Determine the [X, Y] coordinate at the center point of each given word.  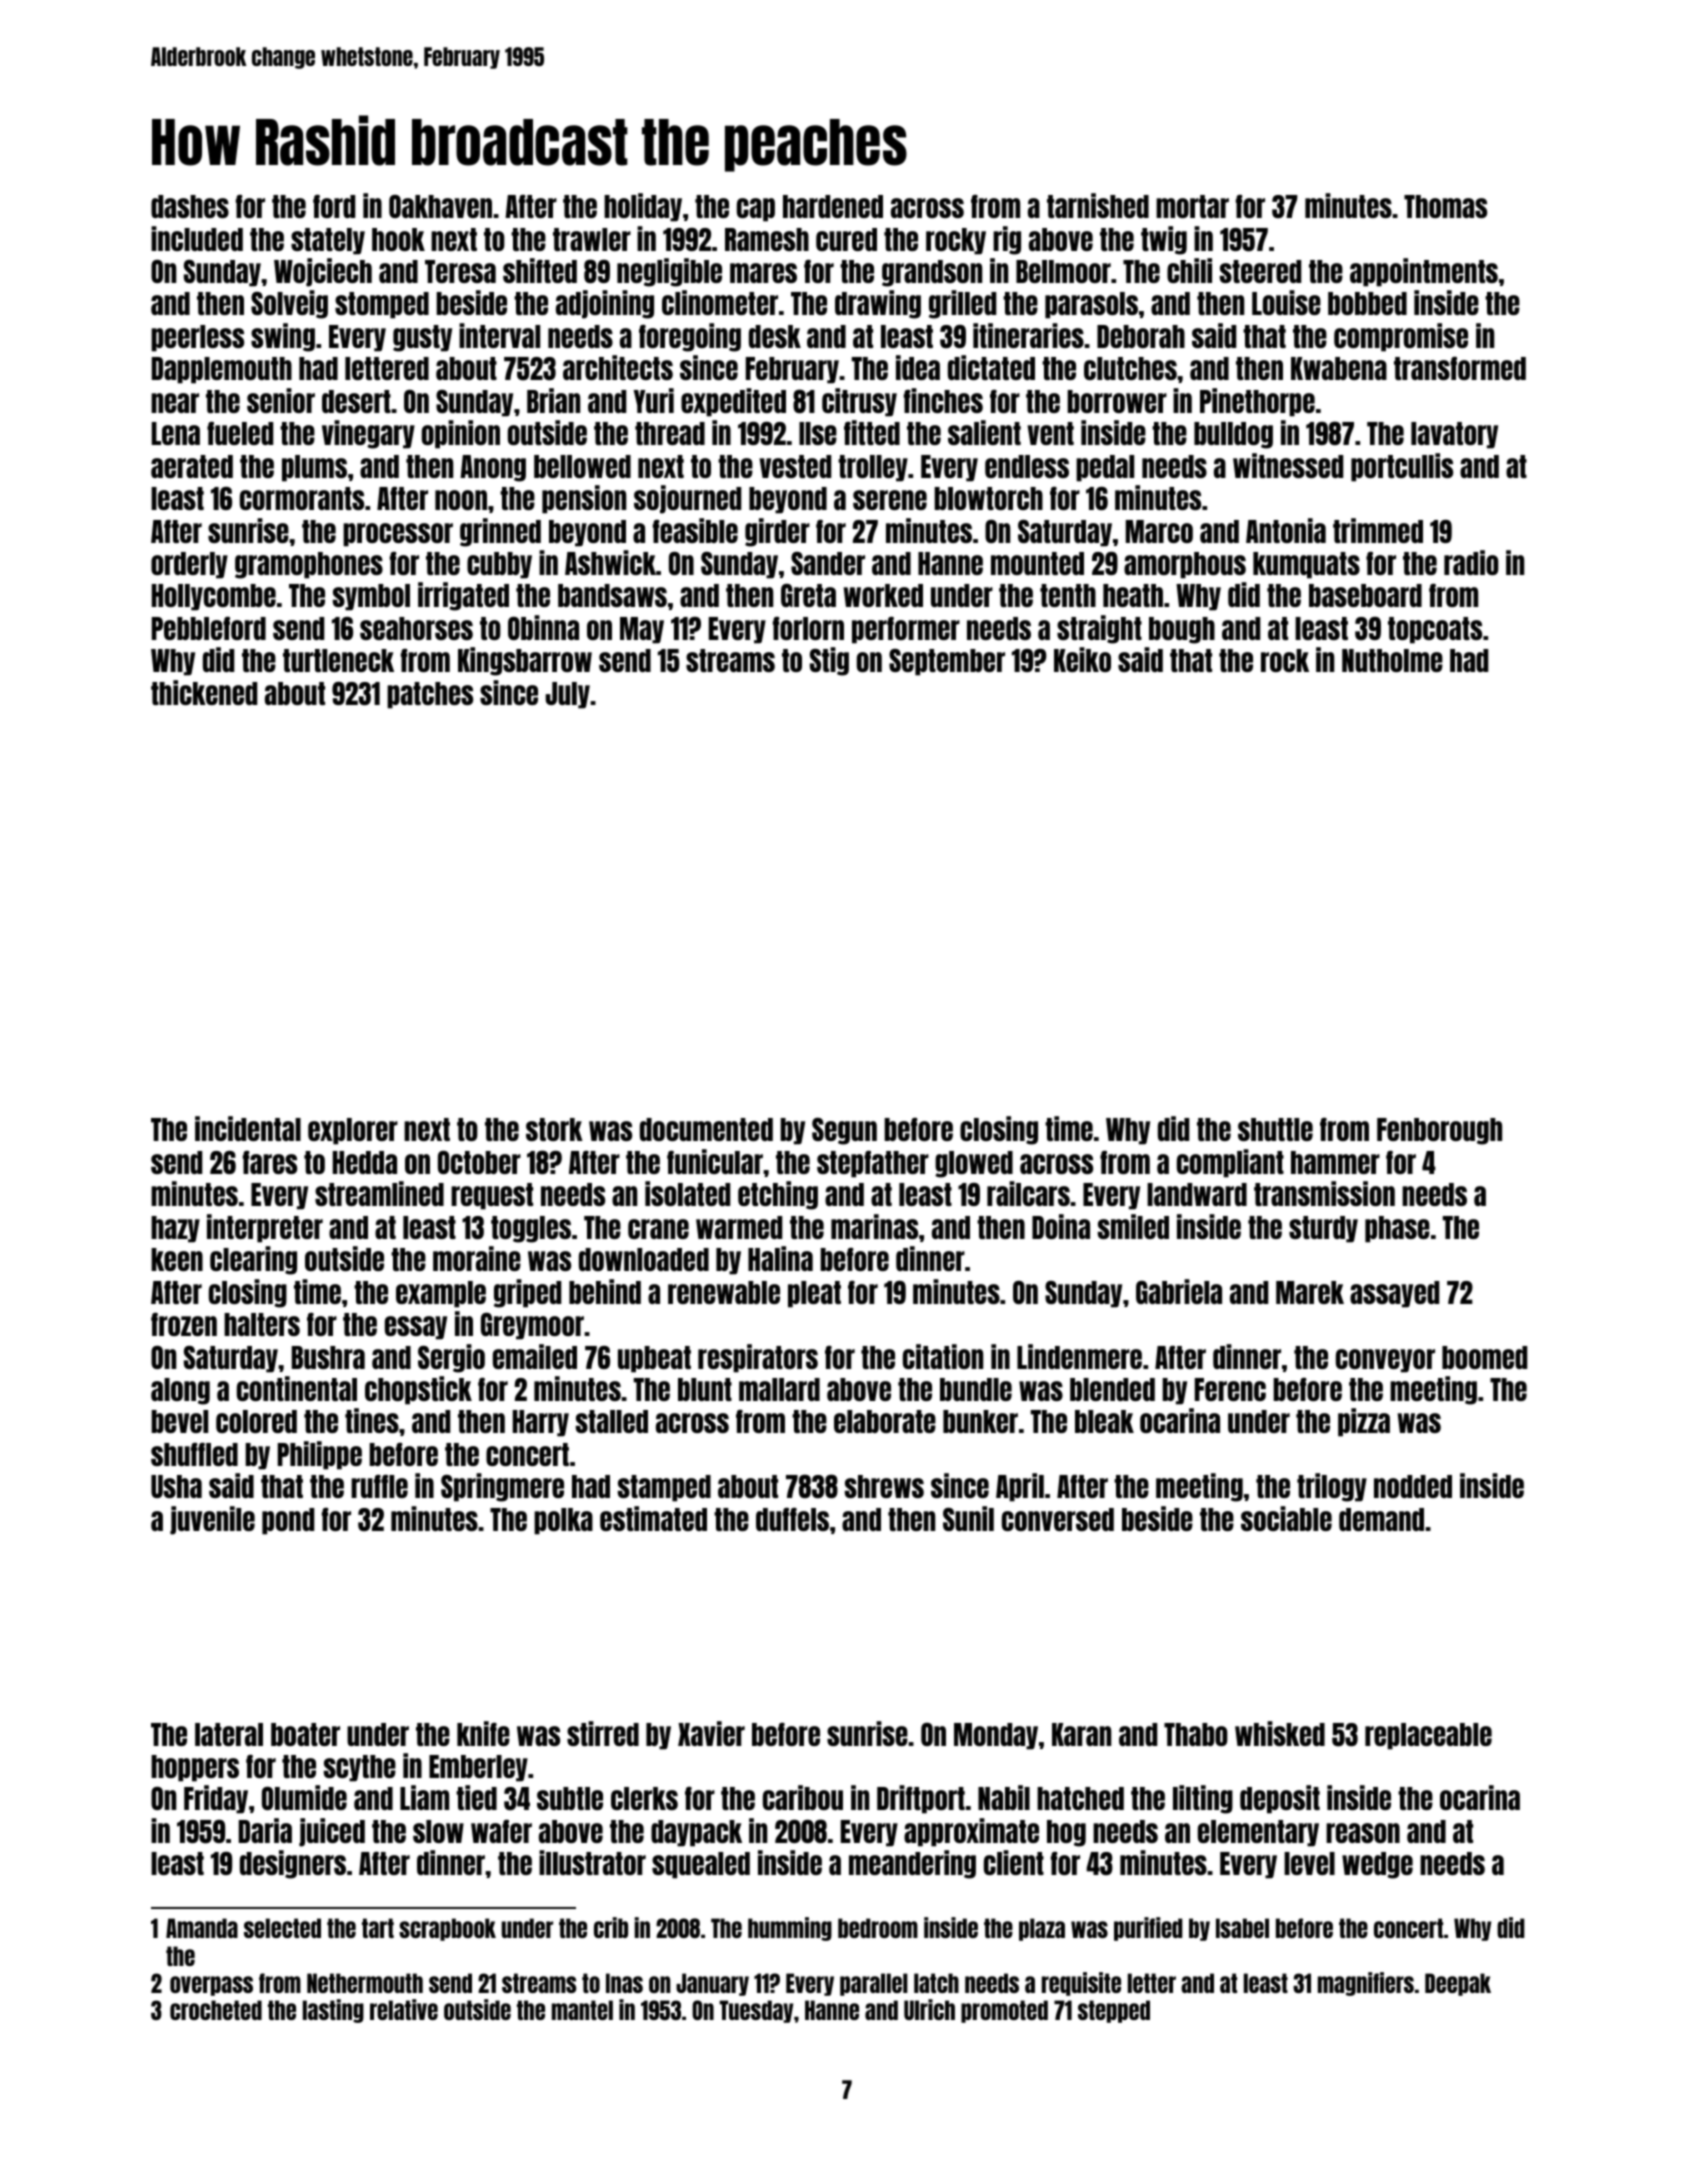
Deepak [1458, 1984]
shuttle [1275, 1129]
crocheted [216, 2010]
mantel [582, 2010]
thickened [204, 692]
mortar [1192, 206]
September [947, 662]
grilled [962, 304]
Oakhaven [440, 206]
